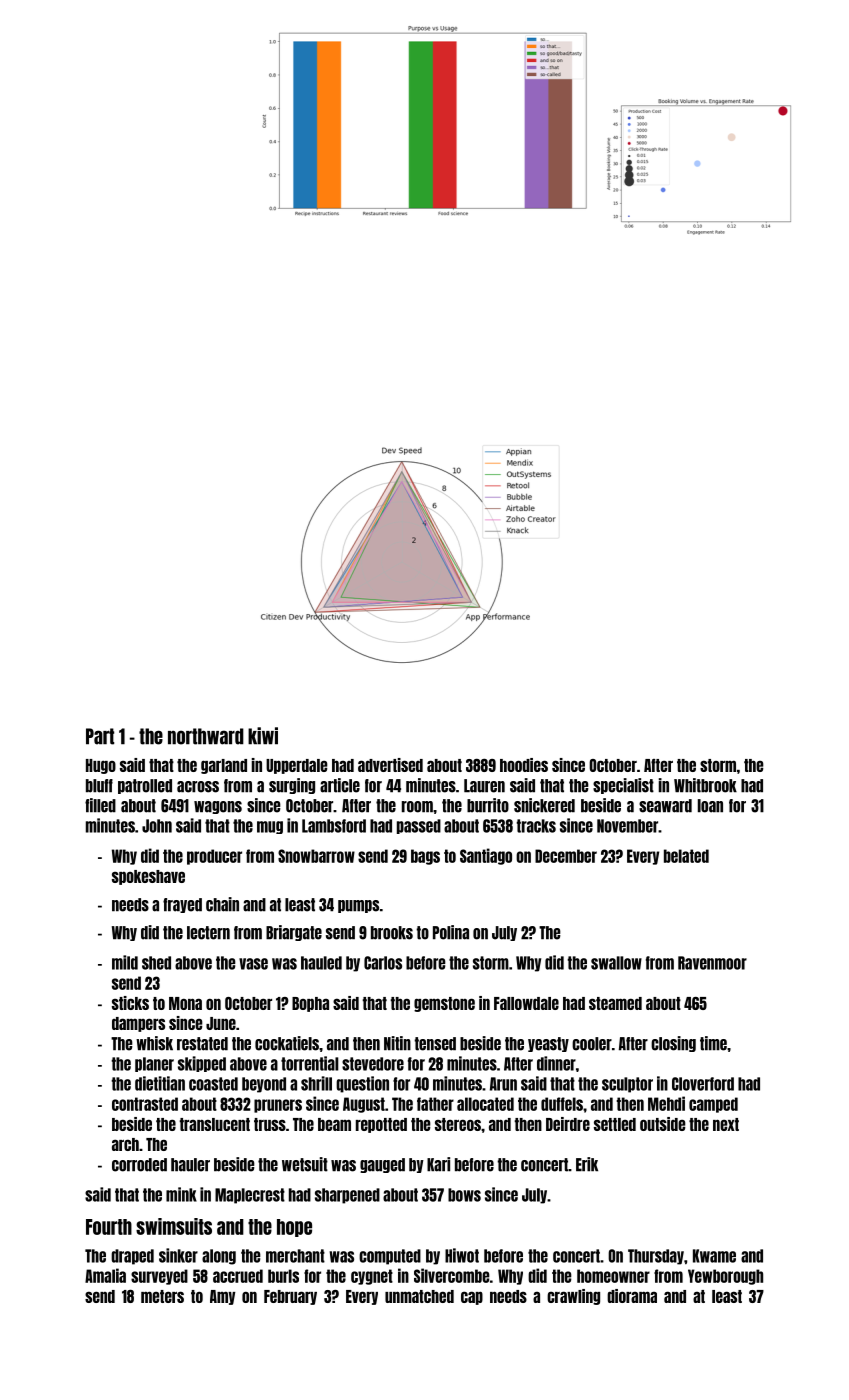 Image resolution: width=849 pixels, height=1400 pixels. I want to click on surveyed, so click(159, 1277).
